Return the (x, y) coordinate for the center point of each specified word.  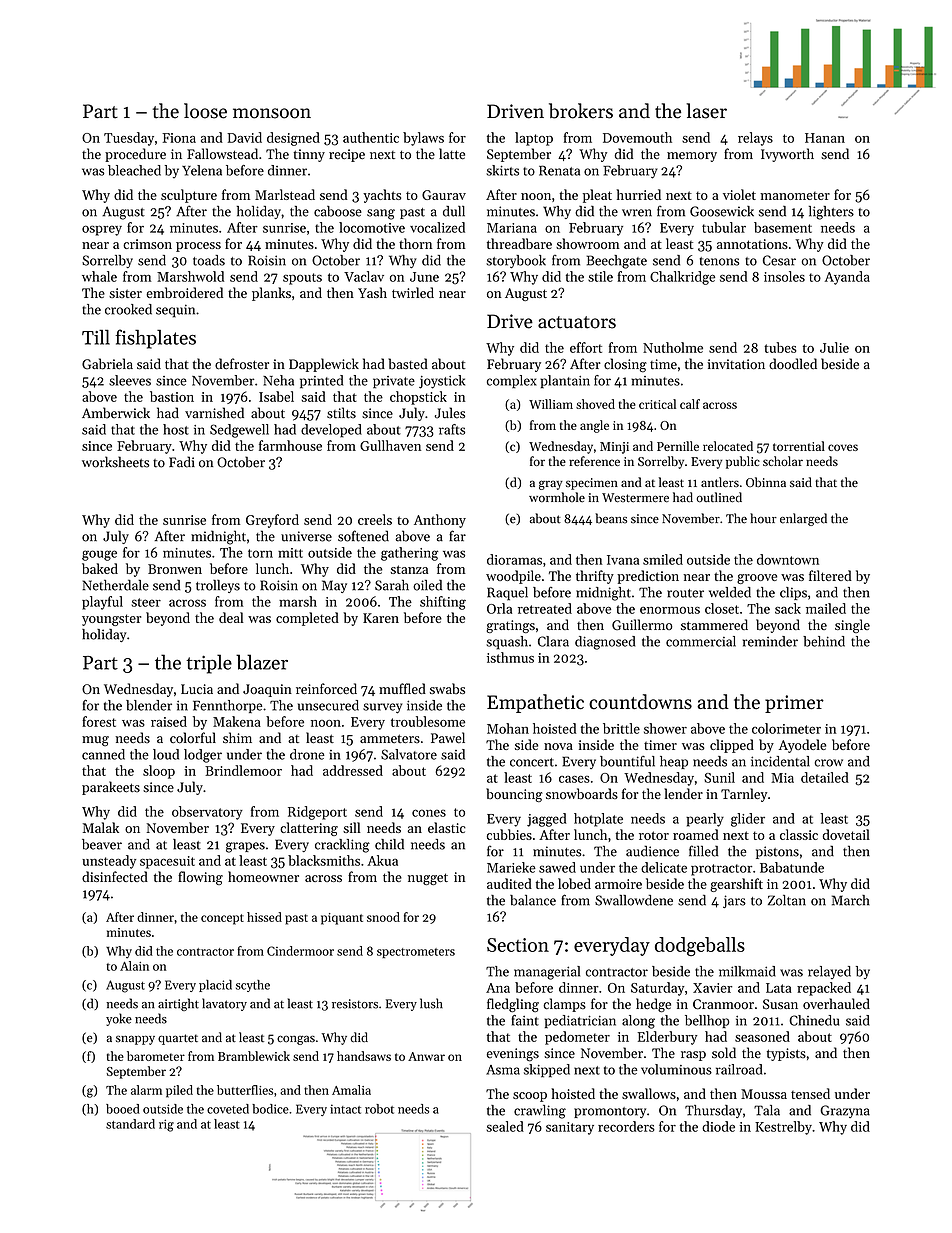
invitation (736, 364)
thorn (415, 243)
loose (205, 111)
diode (718, 1126)
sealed (505, 1126)
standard (130, 1124)
